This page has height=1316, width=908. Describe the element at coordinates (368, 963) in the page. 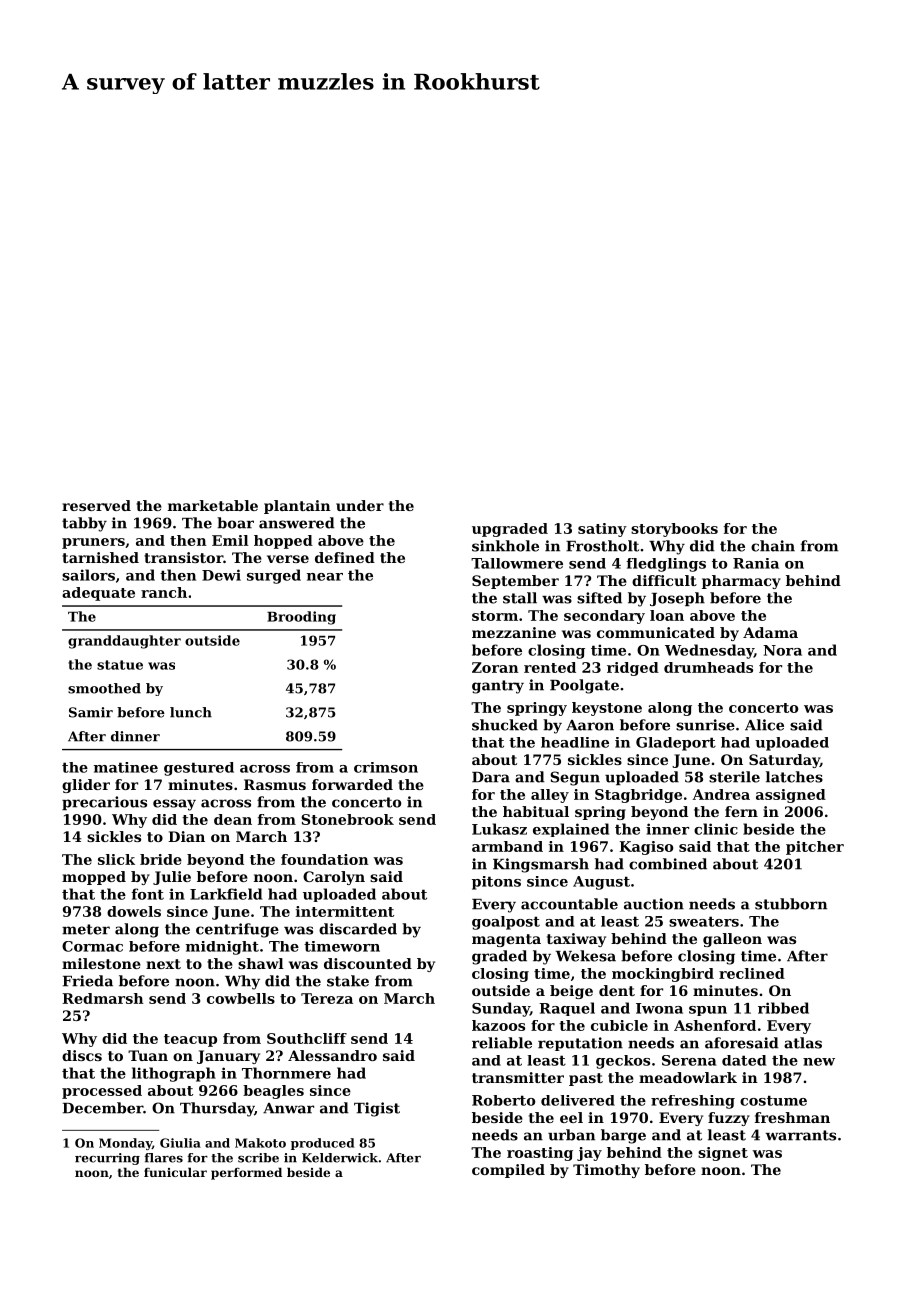

I see `discounted` at that location.
